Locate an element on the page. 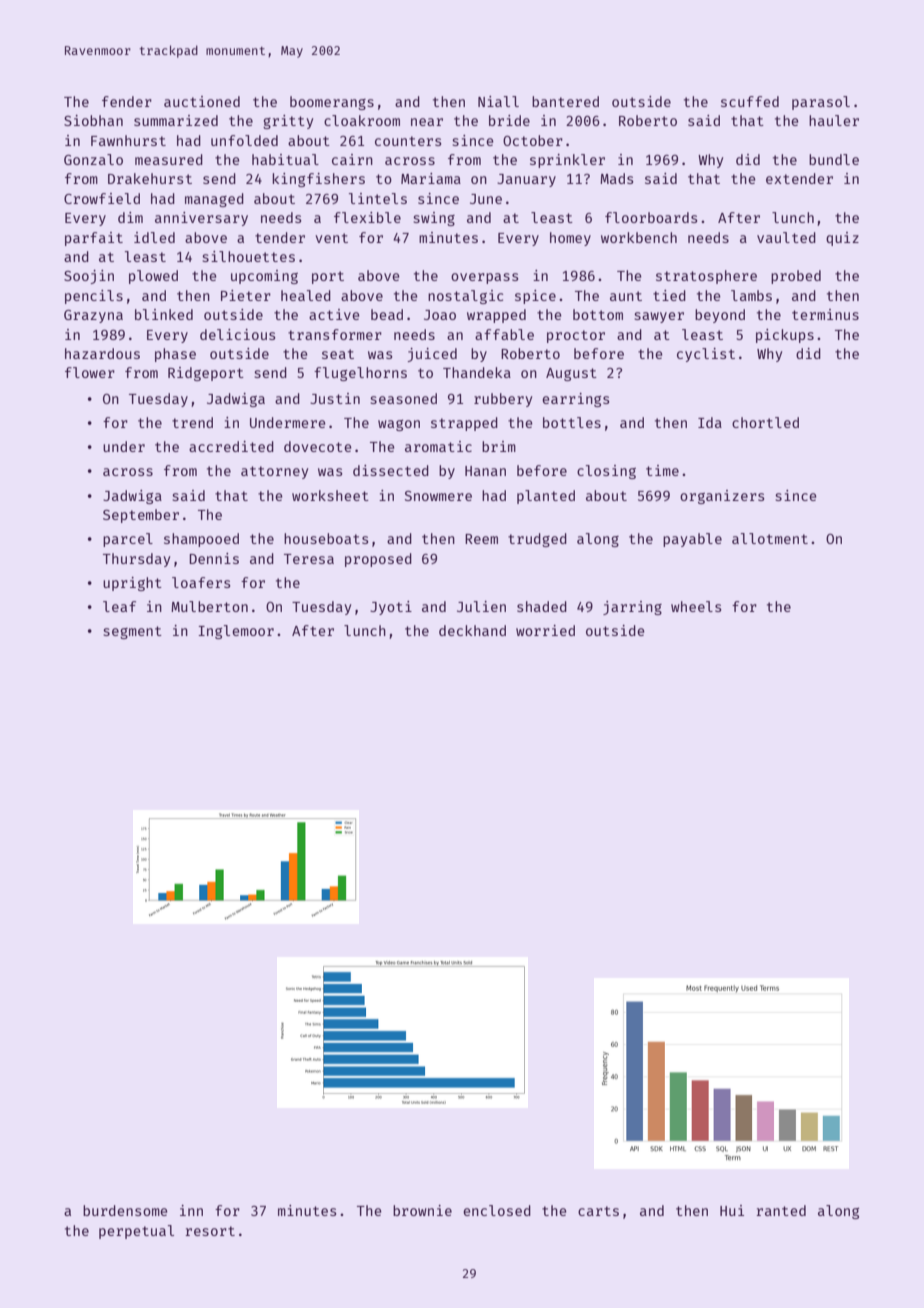  trudged is located at coordinates (537, 540).
